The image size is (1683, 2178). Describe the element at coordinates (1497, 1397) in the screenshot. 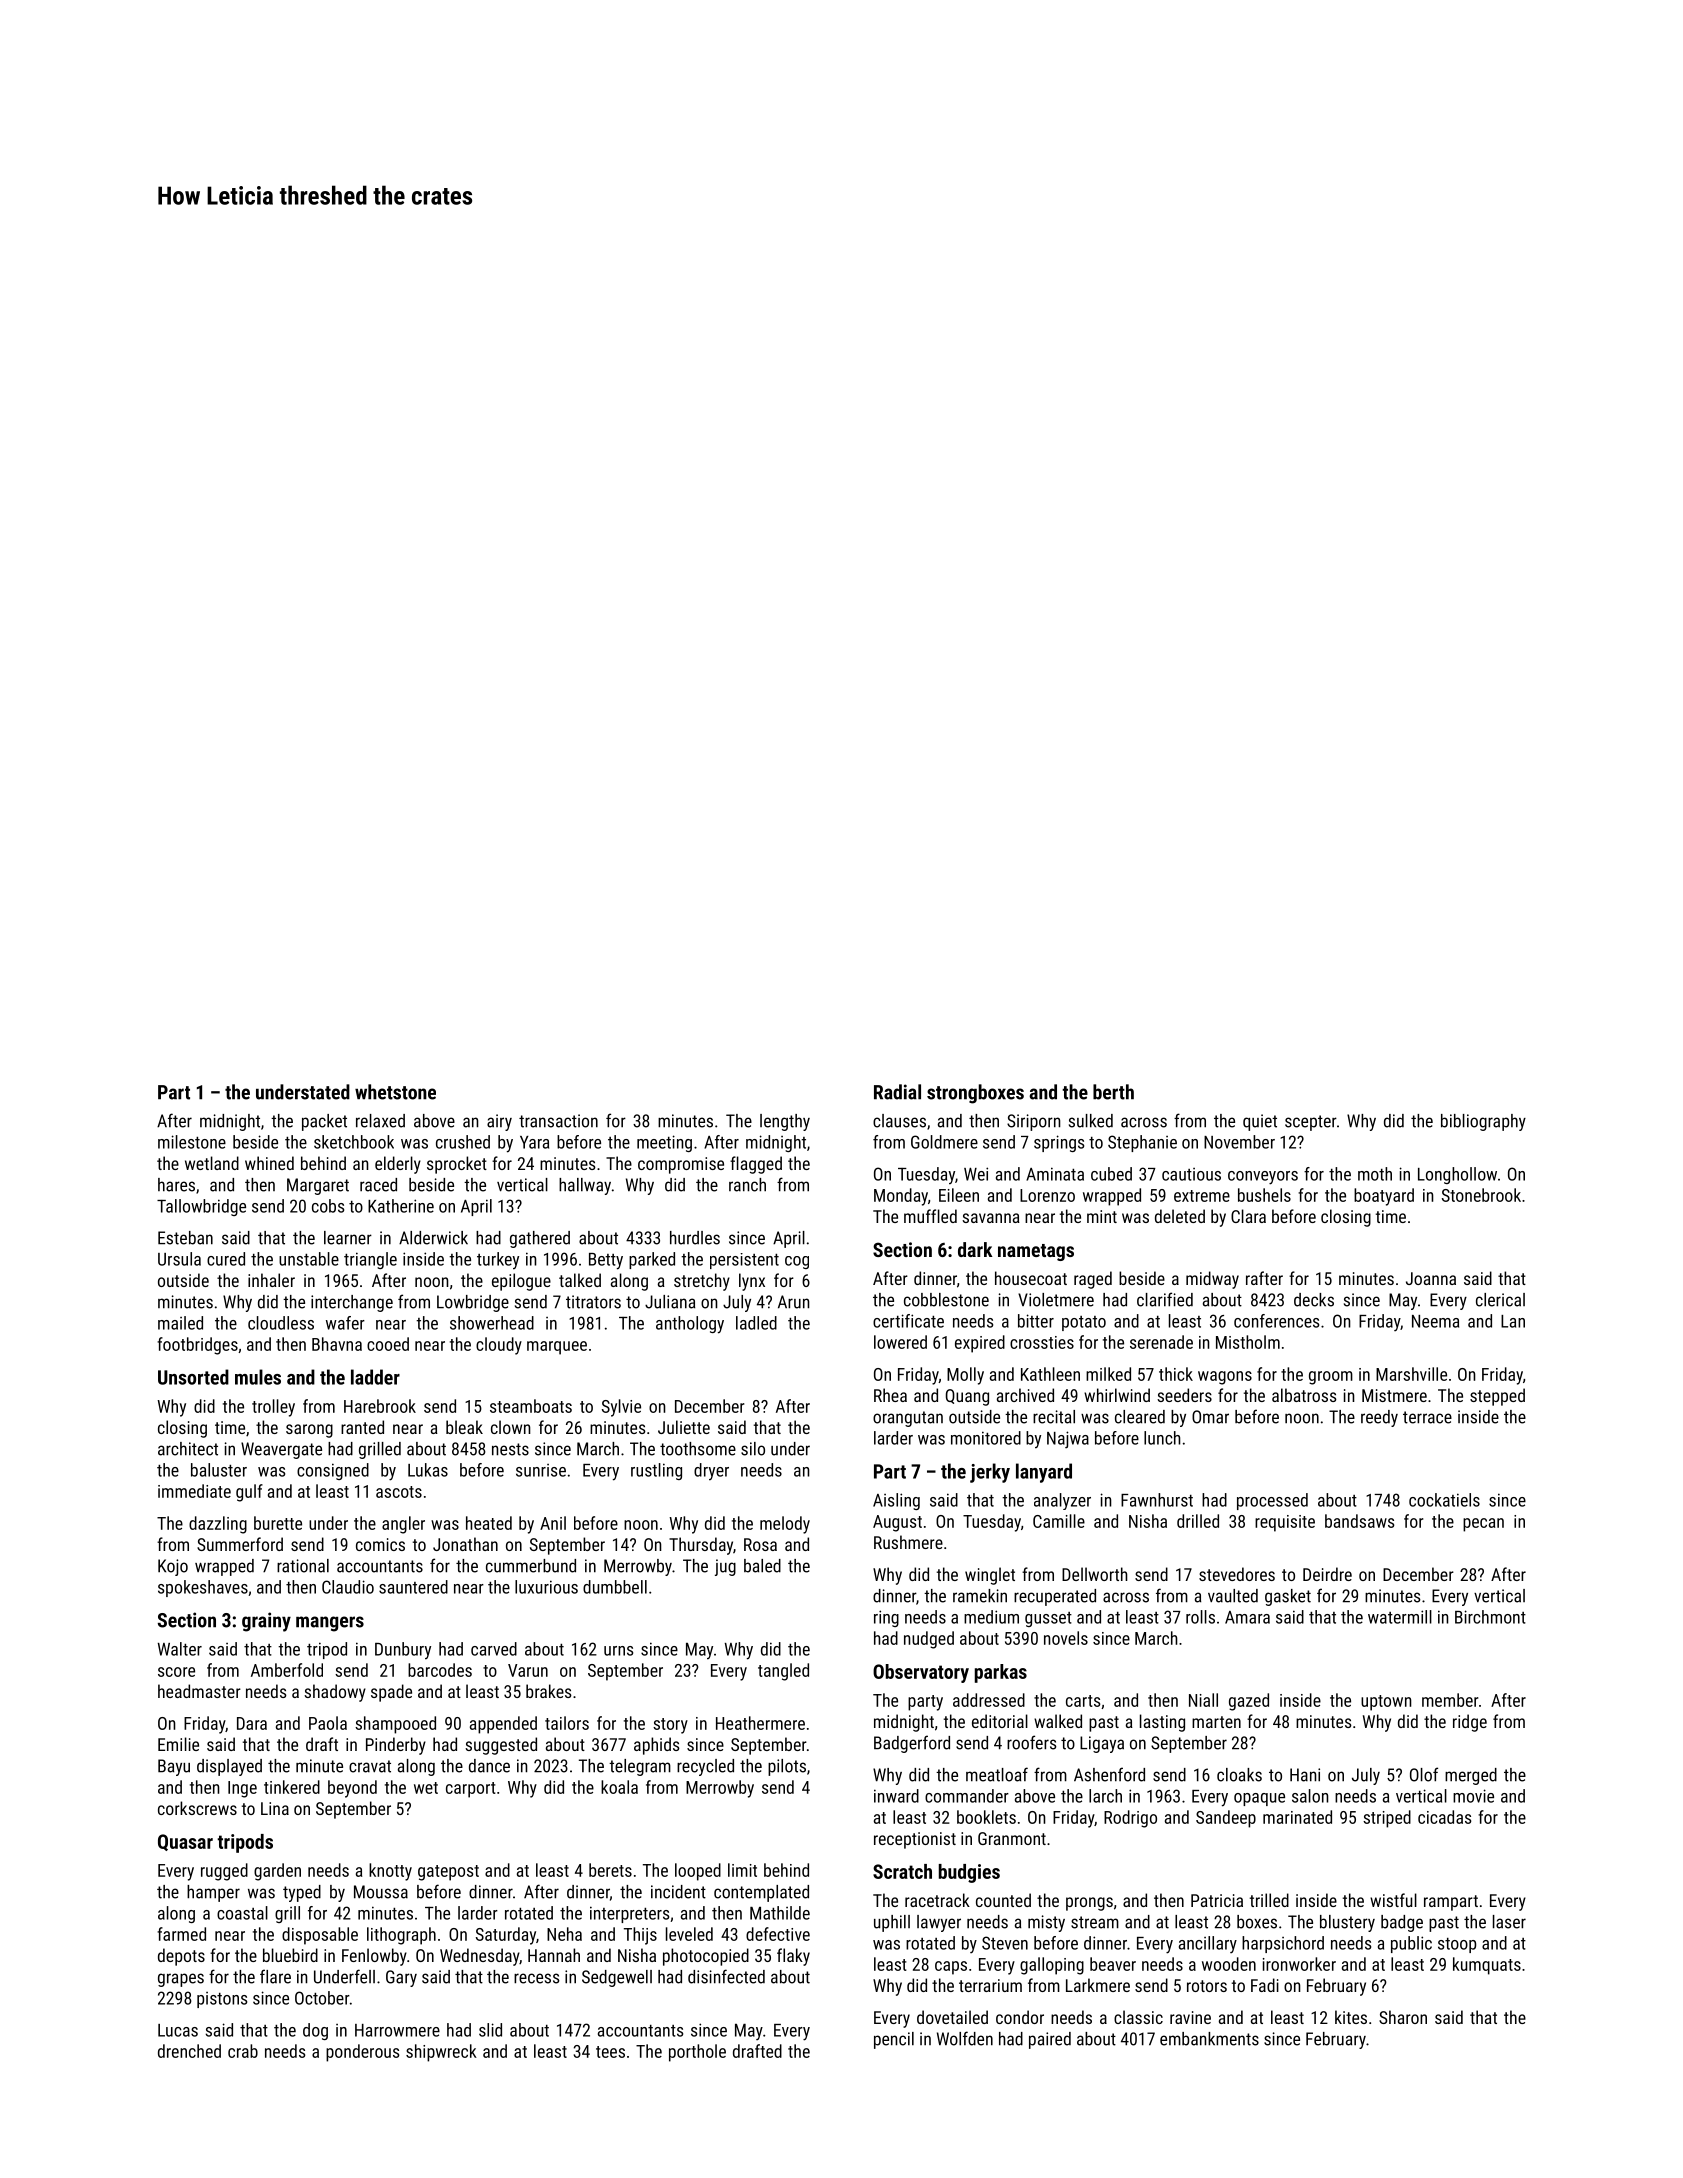

I see `stepped` at that location.
